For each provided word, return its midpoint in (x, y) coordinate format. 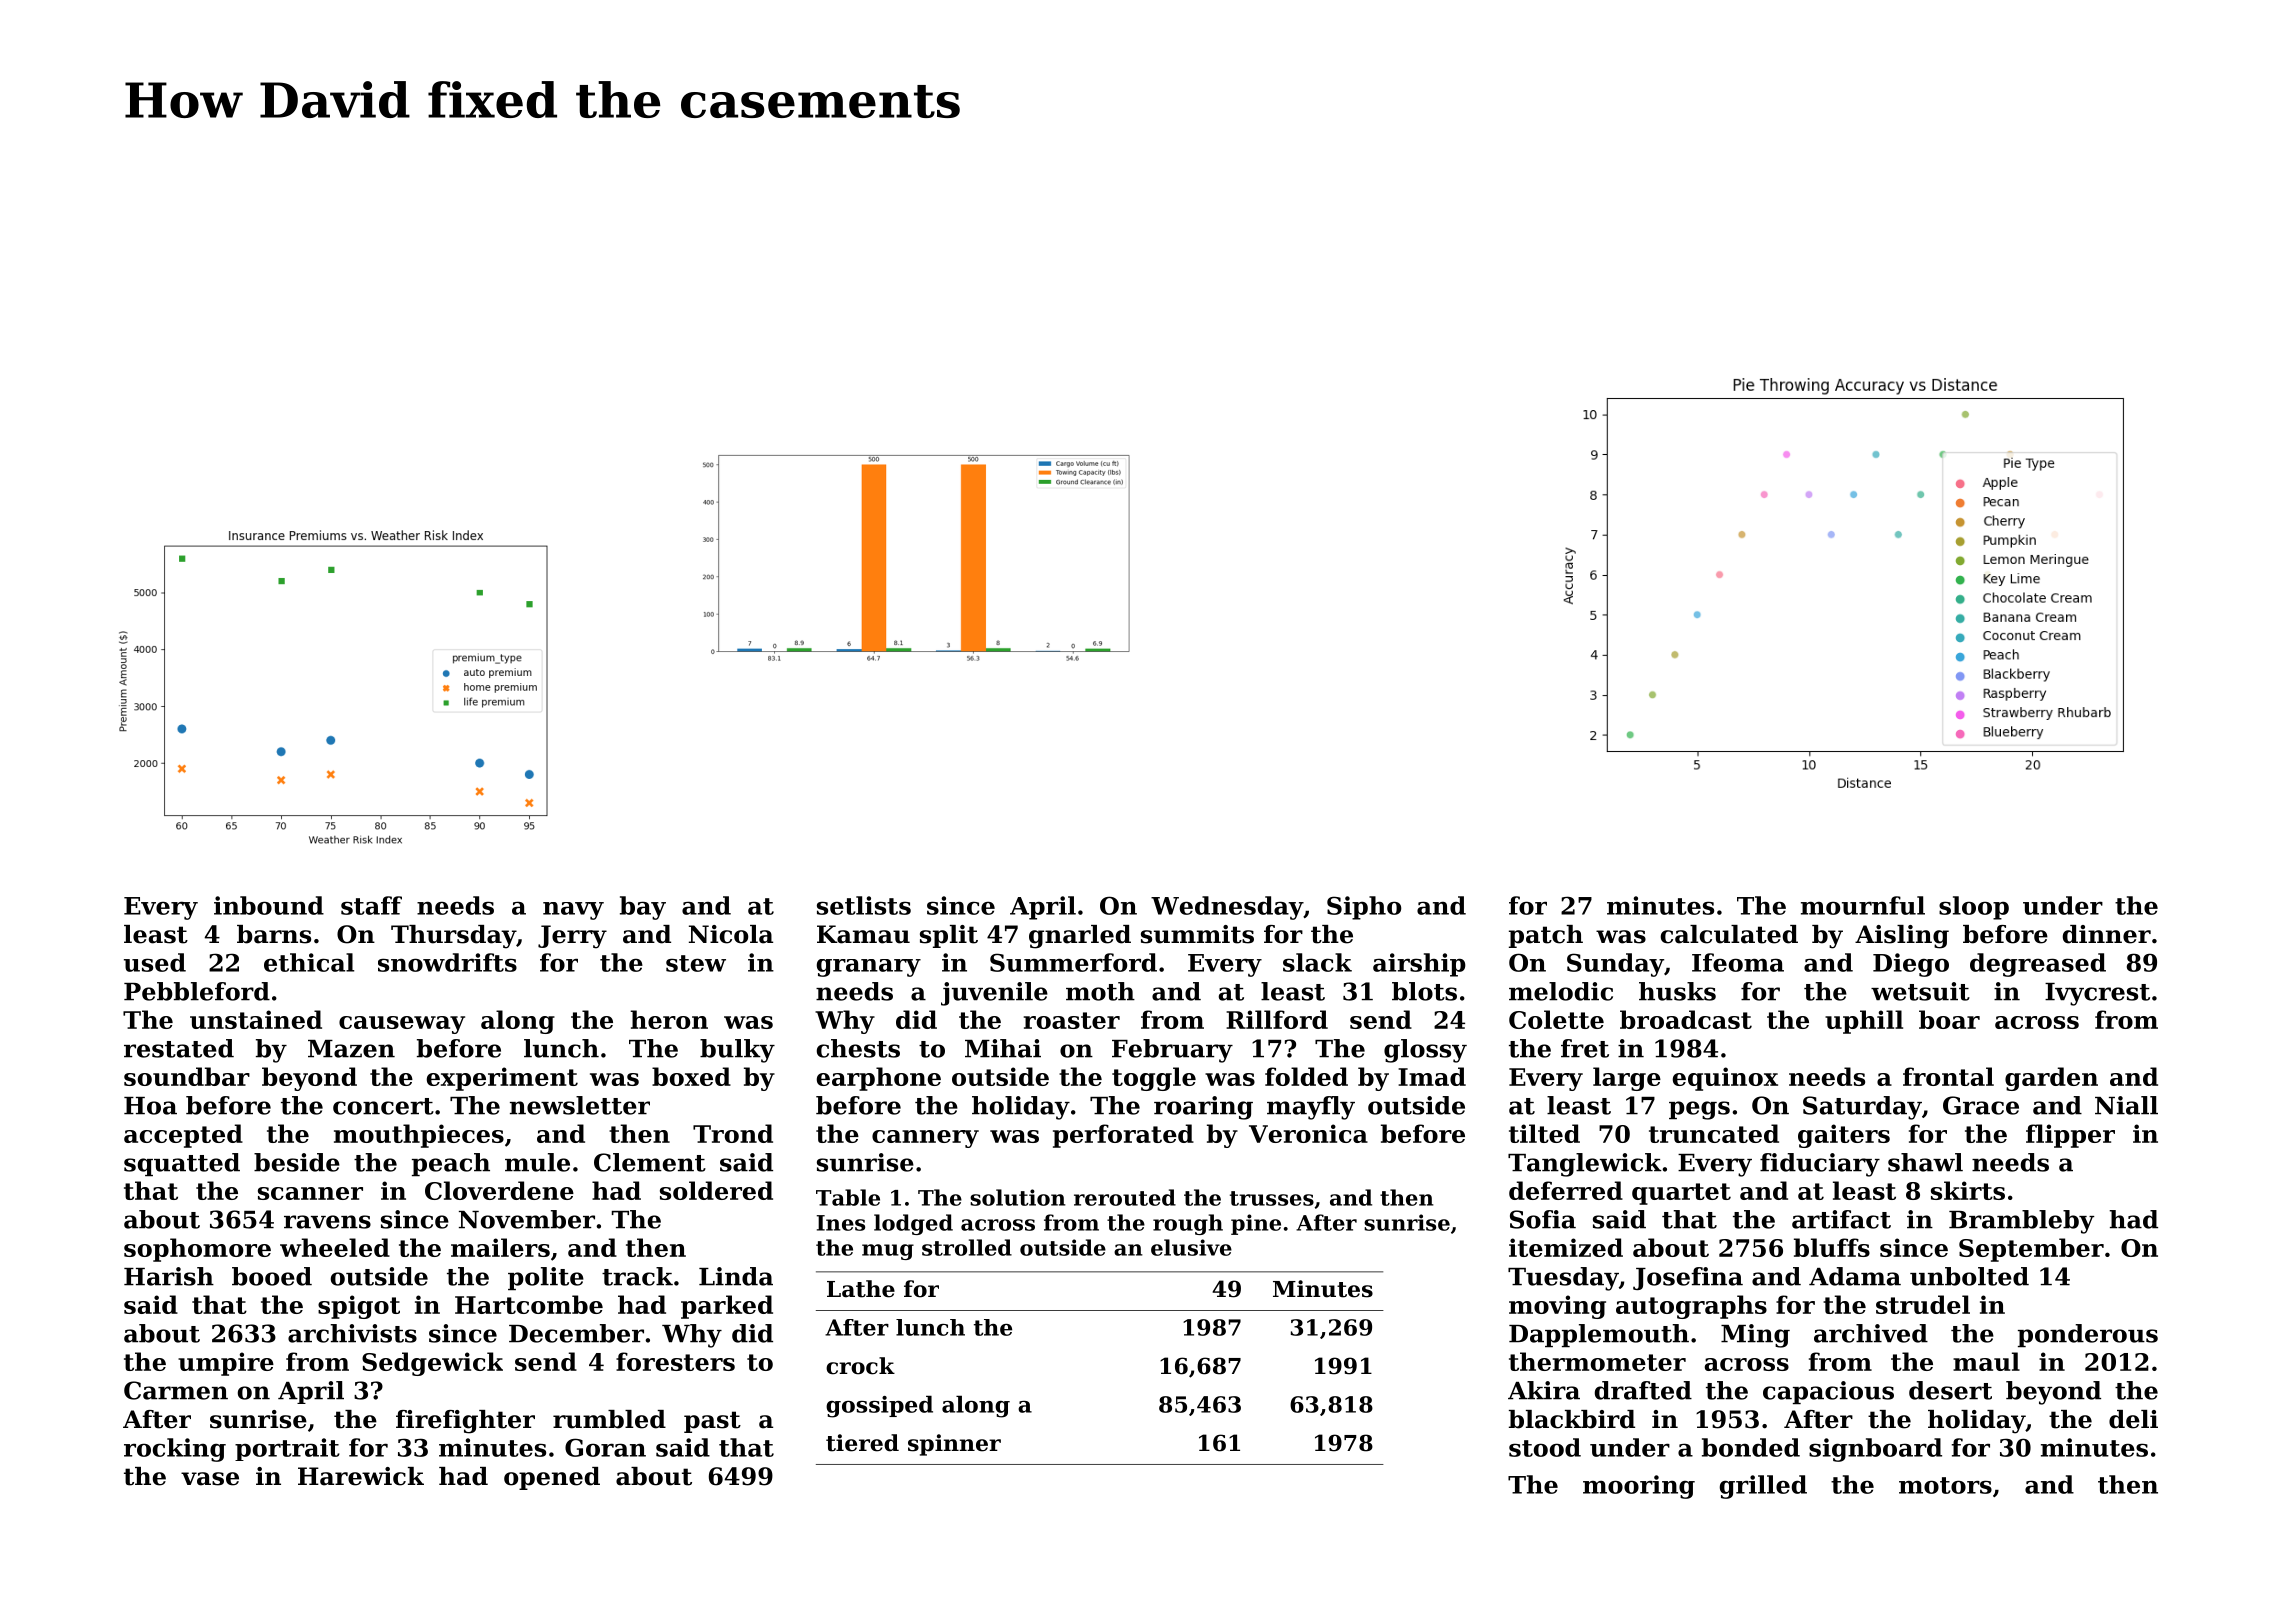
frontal (1948, 1076)
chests (858, 1048)
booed (272, 1276)
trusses (1272, 1198)
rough (1188, 1224)
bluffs (1832, 1247)
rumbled (609, 1419)
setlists (864, 905)
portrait (287, 1449)
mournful (1863, 905)
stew (696, 963)
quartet (1681, 1194)
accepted (183, 1136)
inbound (269, 905)
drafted (1643, 1390)
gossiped (879, 1406)
